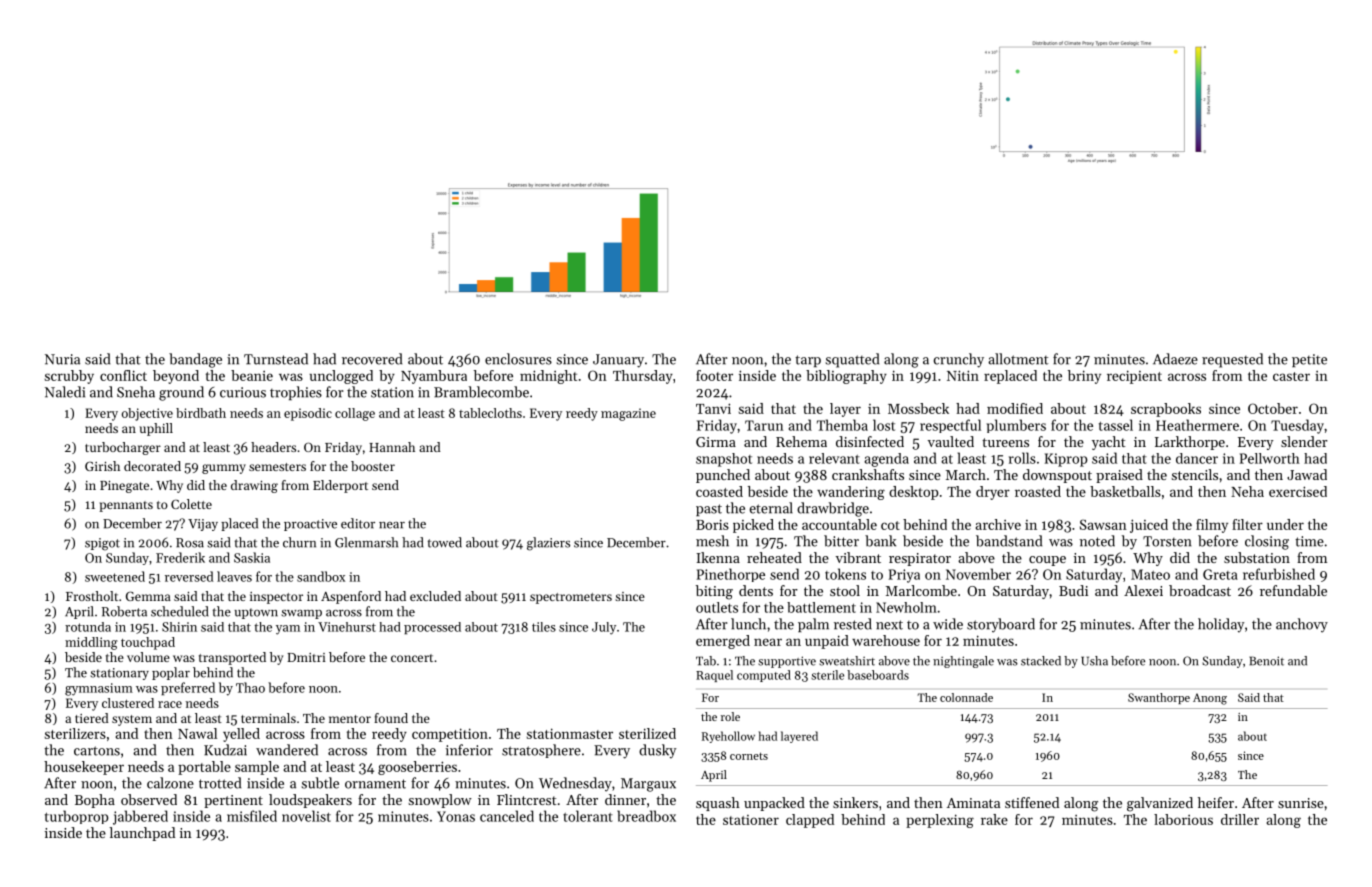 This page has height=887, width=1372. I want to click on editor, so click(358, 523).
